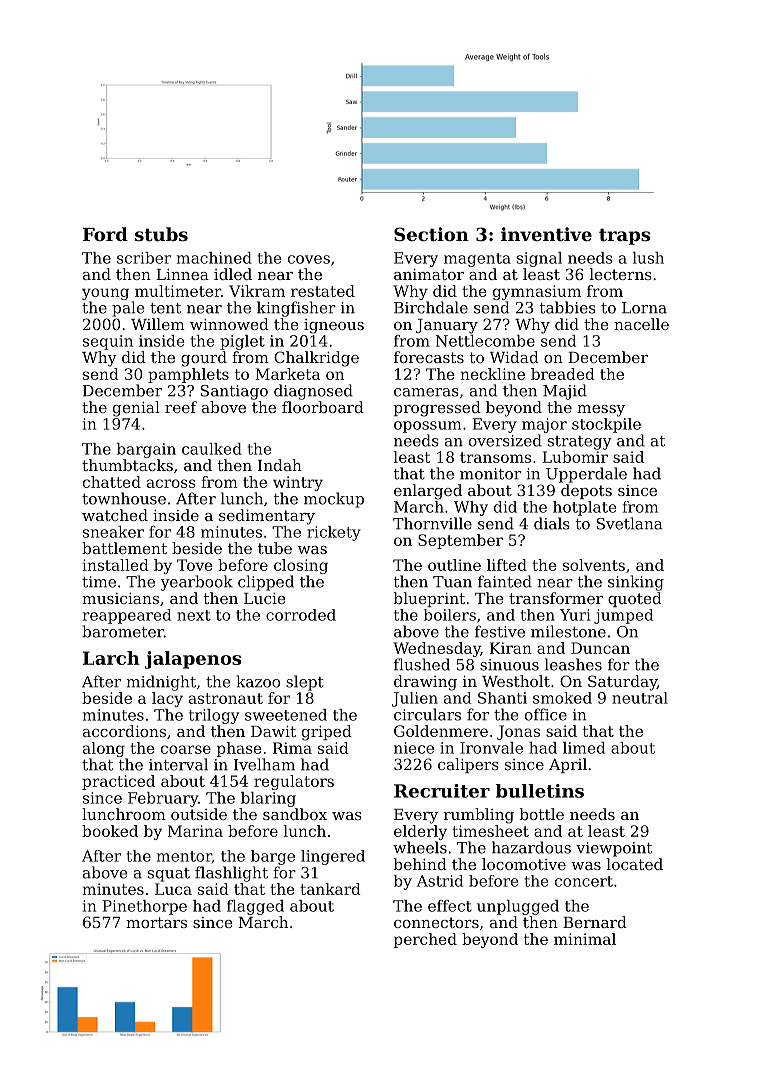 The image size is (759, 1077). Describe the element at coordinates (257, 291) in the image. I see `Vikram` at that location.
